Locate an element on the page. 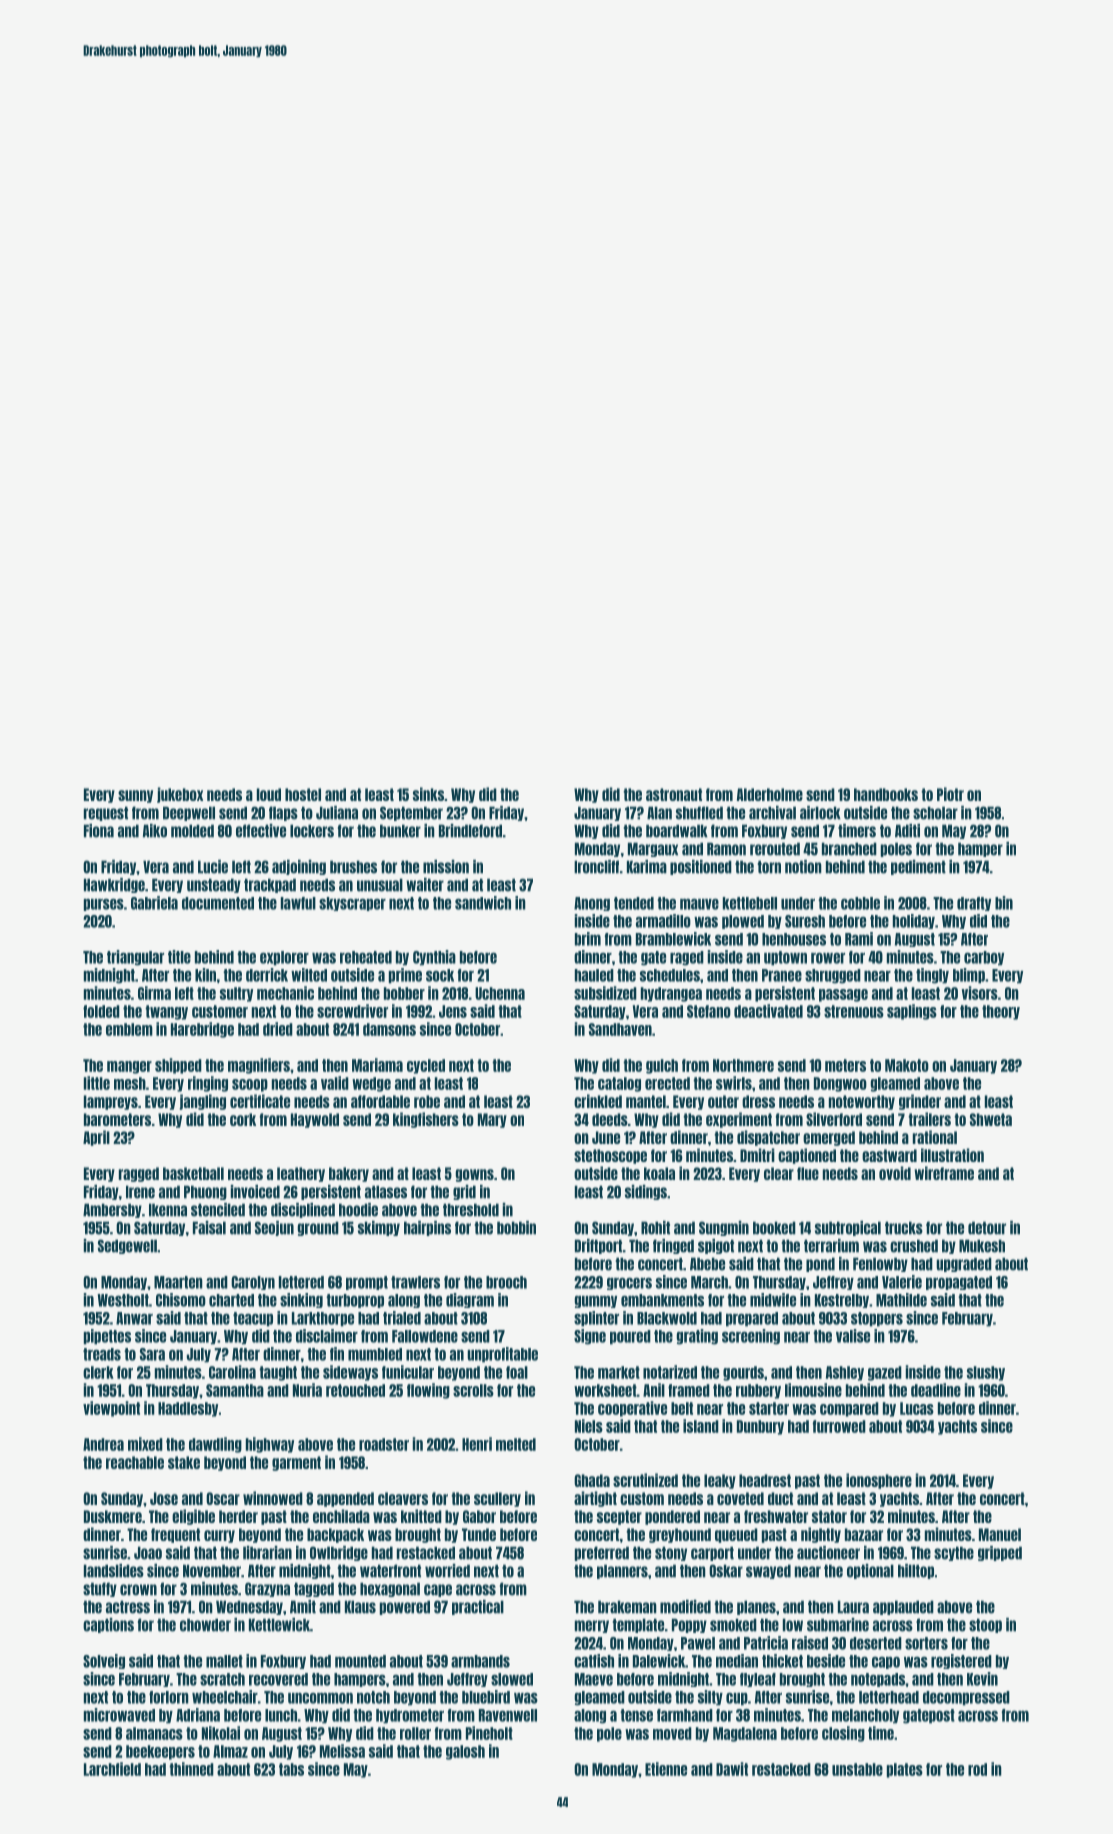 This image has width=1113, height=1834. sunny is located at coordinates (135, 796).
